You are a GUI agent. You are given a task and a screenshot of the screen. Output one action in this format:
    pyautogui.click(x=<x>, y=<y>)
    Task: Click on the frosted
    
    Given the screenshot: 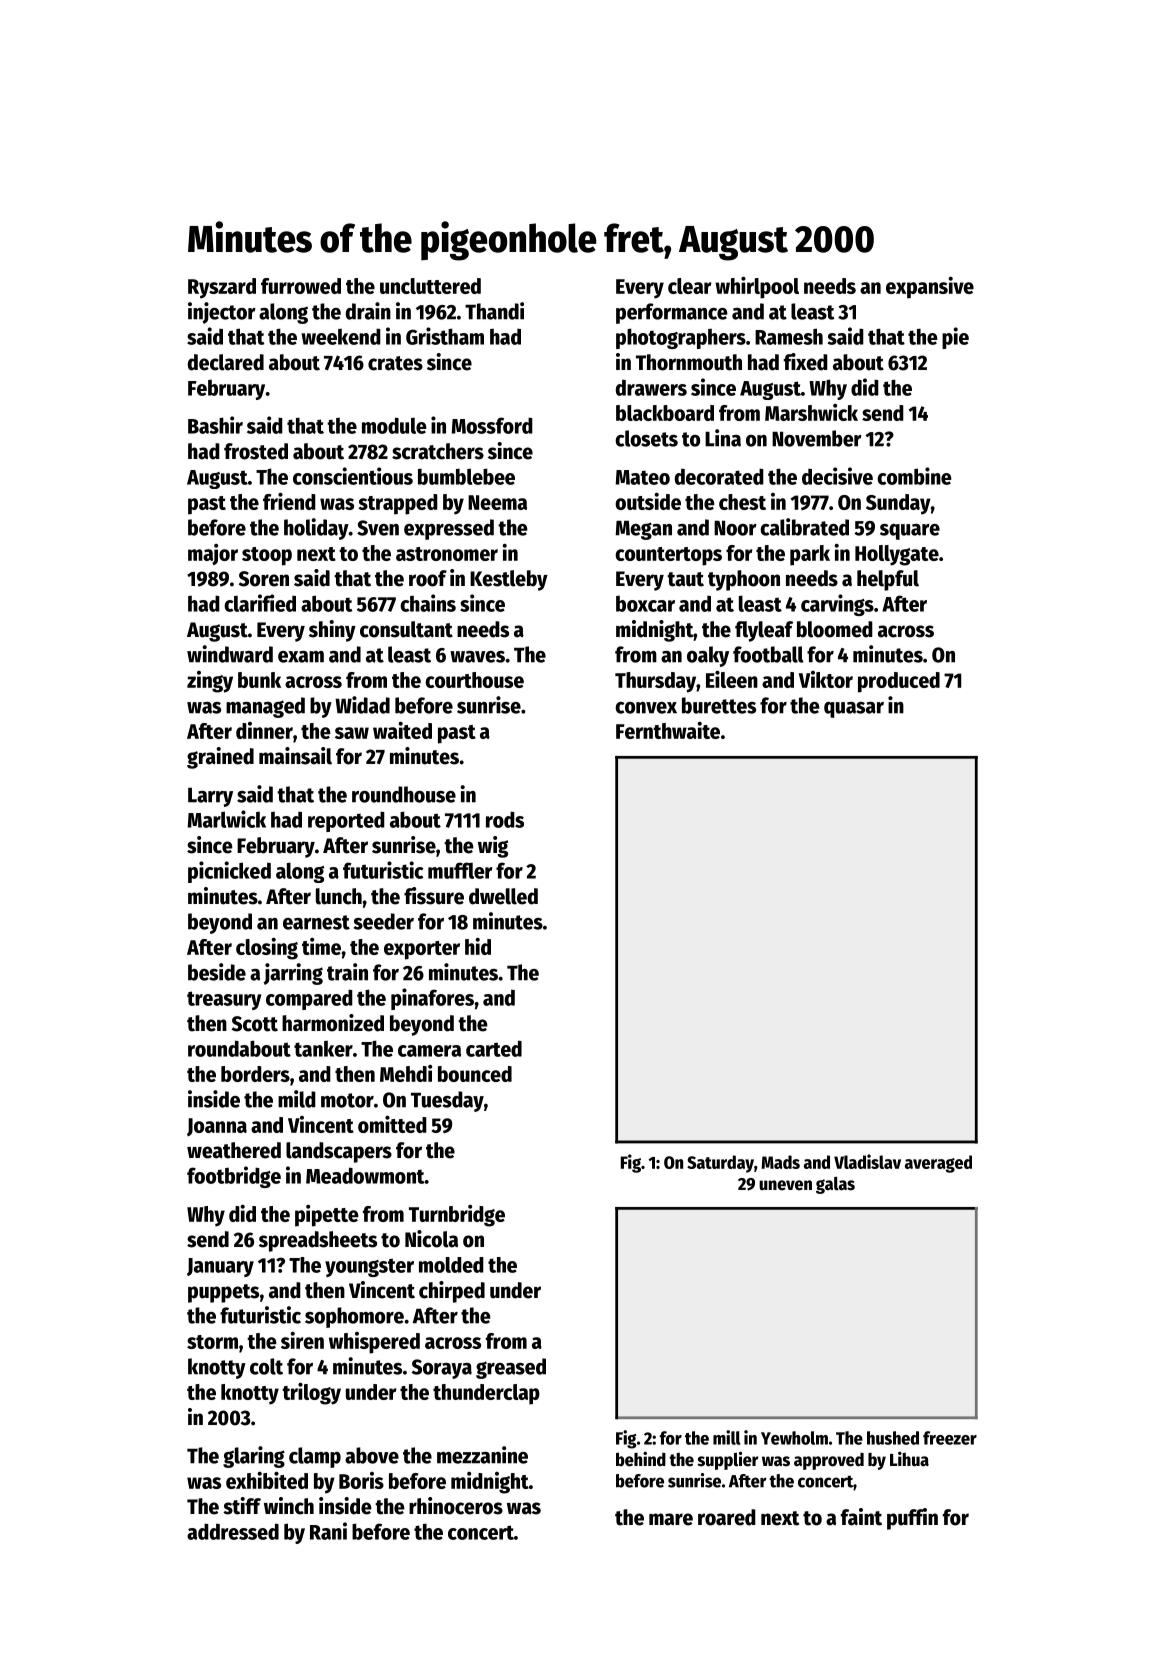 What is the action you would take?
    pyautogui.click(x=256, y=451)
